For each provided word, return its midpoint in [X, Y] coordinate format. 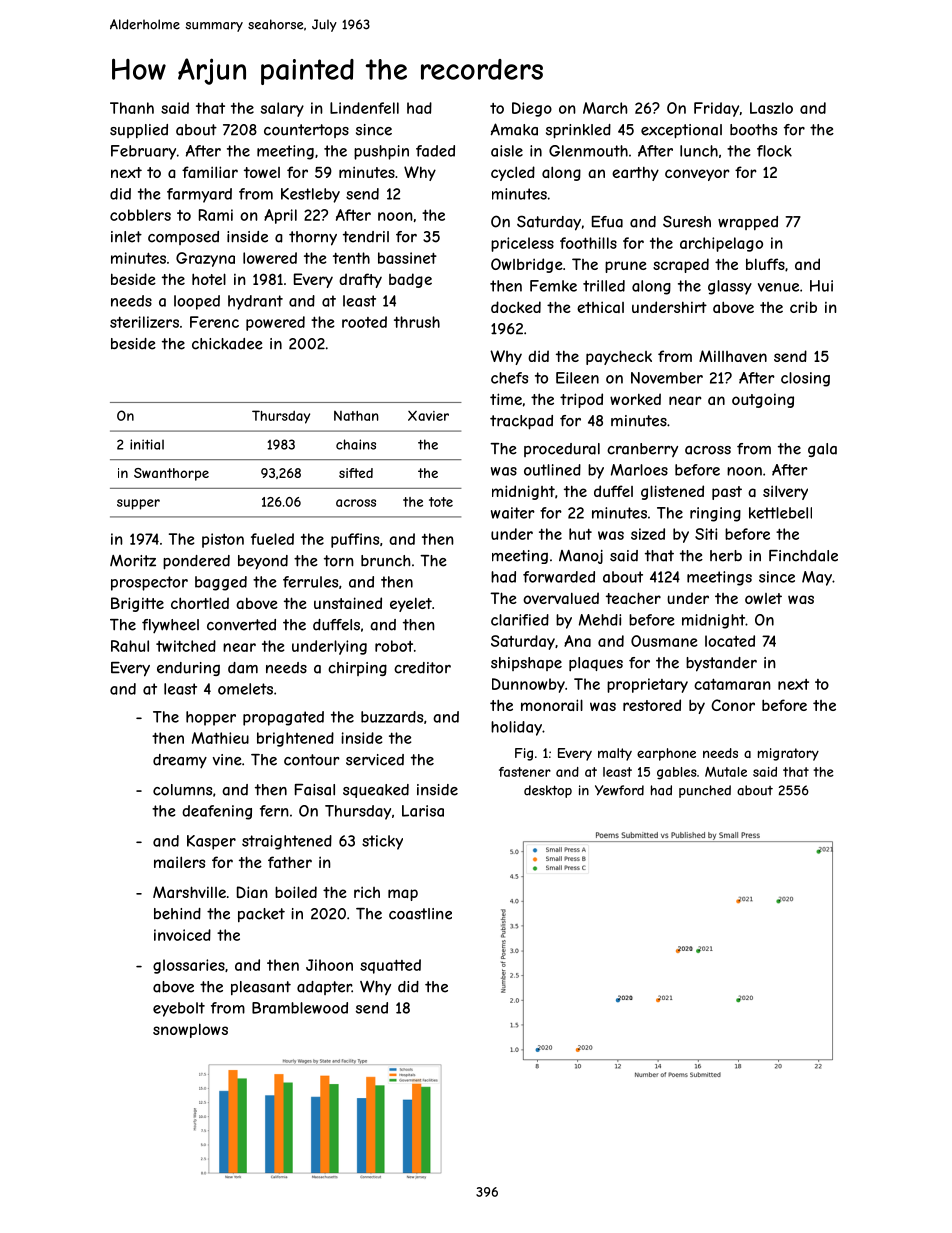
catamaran [732, 684]
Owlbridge [527, 265]
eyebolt [179, 1009]
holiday [516, 728]
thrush [417, 322]
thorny [313, 238]
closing [805, 379]
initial [147, 444]
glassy [730, 287]
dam [243, 668]
